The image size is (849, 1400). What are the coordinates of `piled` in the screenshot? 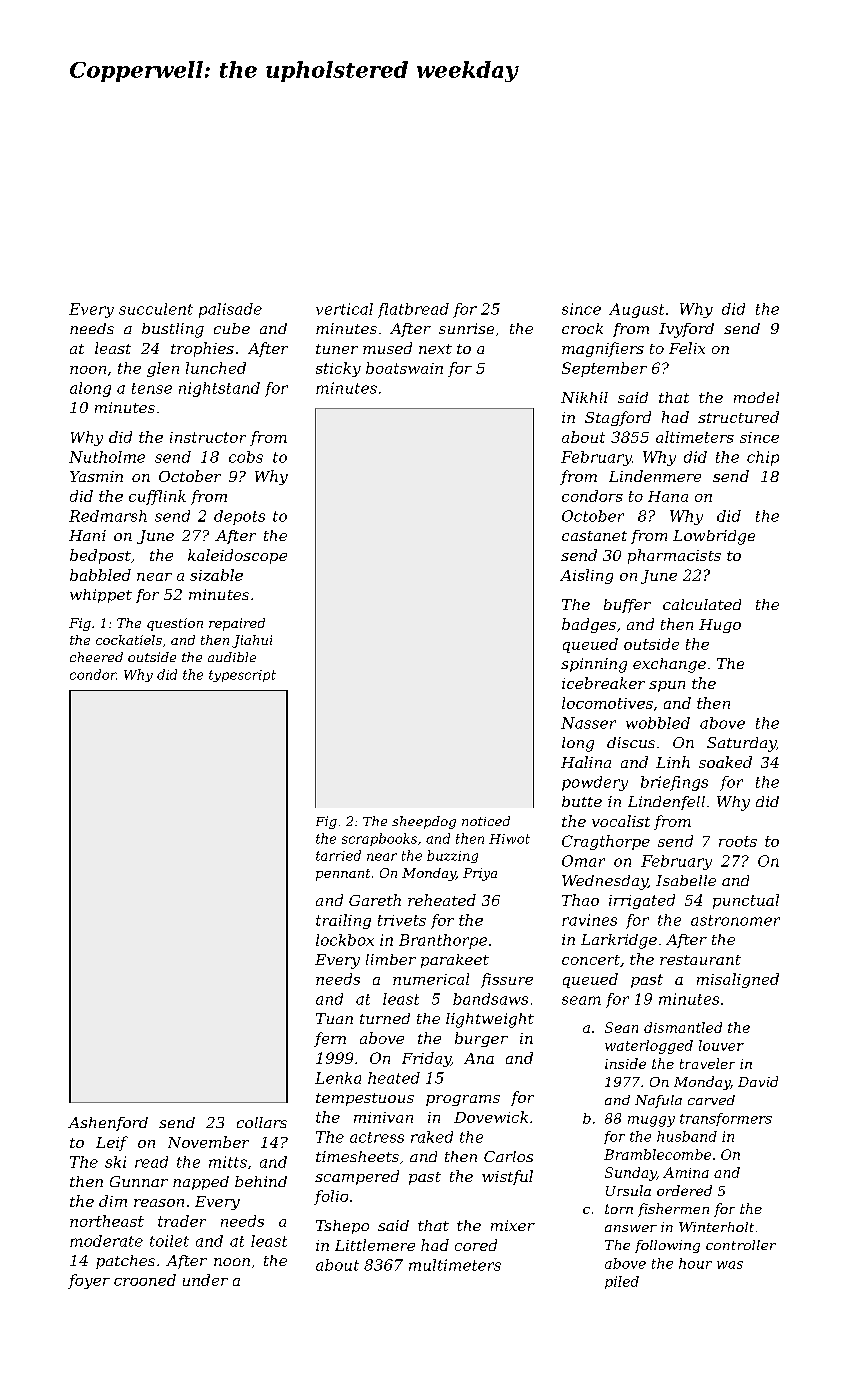 It's located at (622, 1282).
